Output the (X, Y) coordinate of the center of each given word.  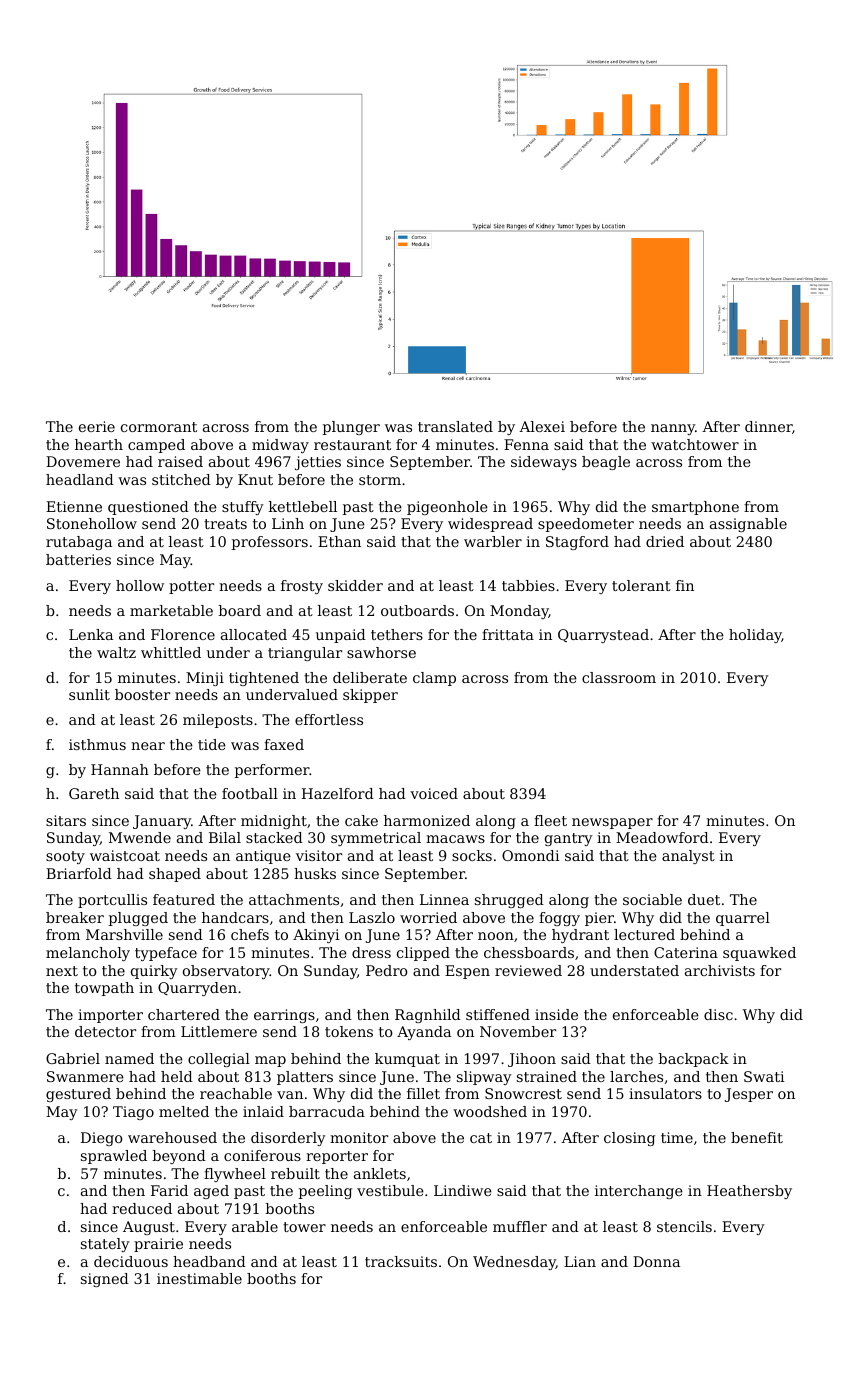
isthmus (97, 744)
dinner (768, 426)
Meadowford (662, 837)
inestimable (199, 1278)
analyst (688, 857)
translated (455, 426)
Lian (580, 1261)
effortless (329, 719)
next (62, 971)
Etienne (74, 506)
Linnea (444, 899)
